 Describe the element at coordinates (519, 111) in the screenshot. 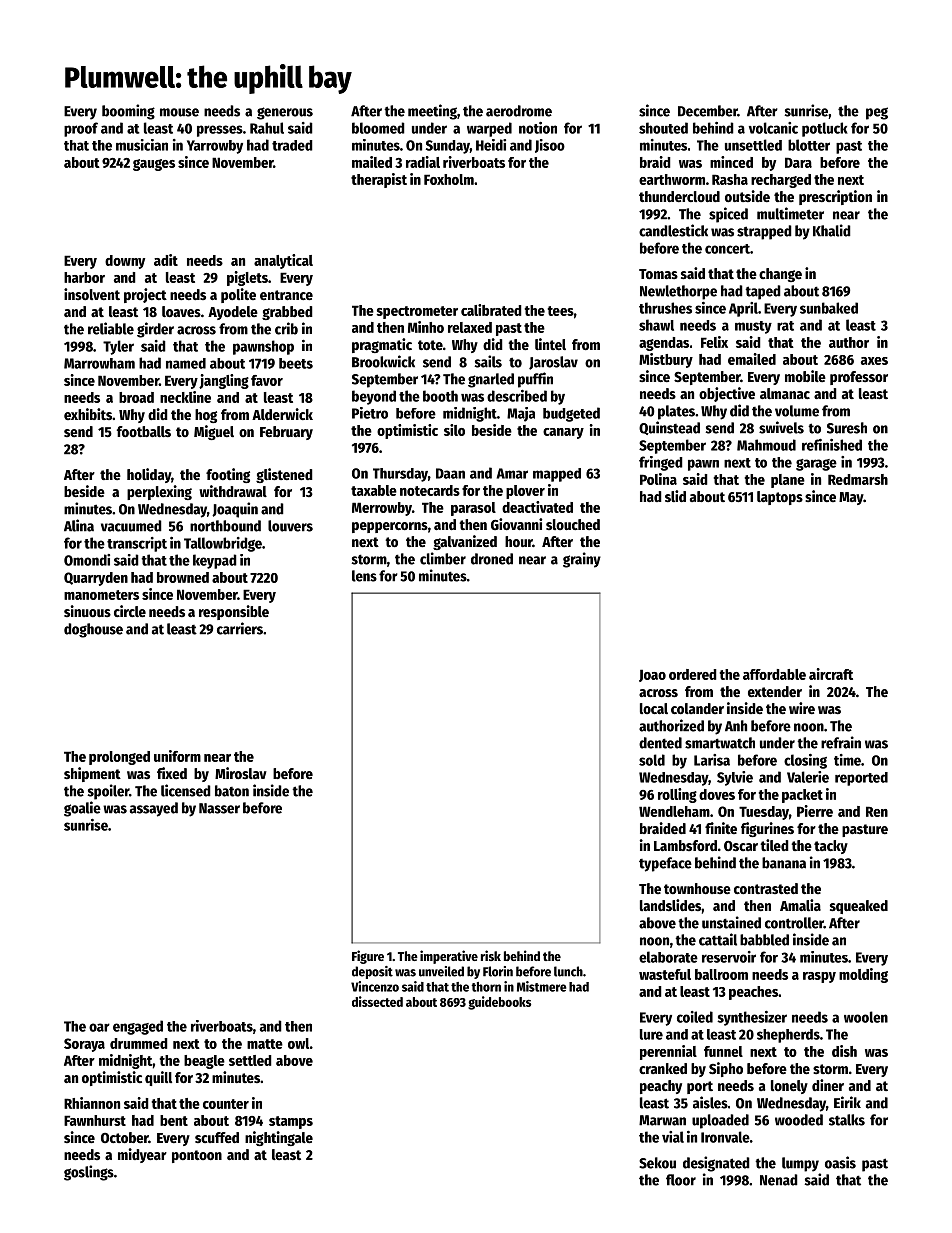

I see `aerodrome` at that location.
